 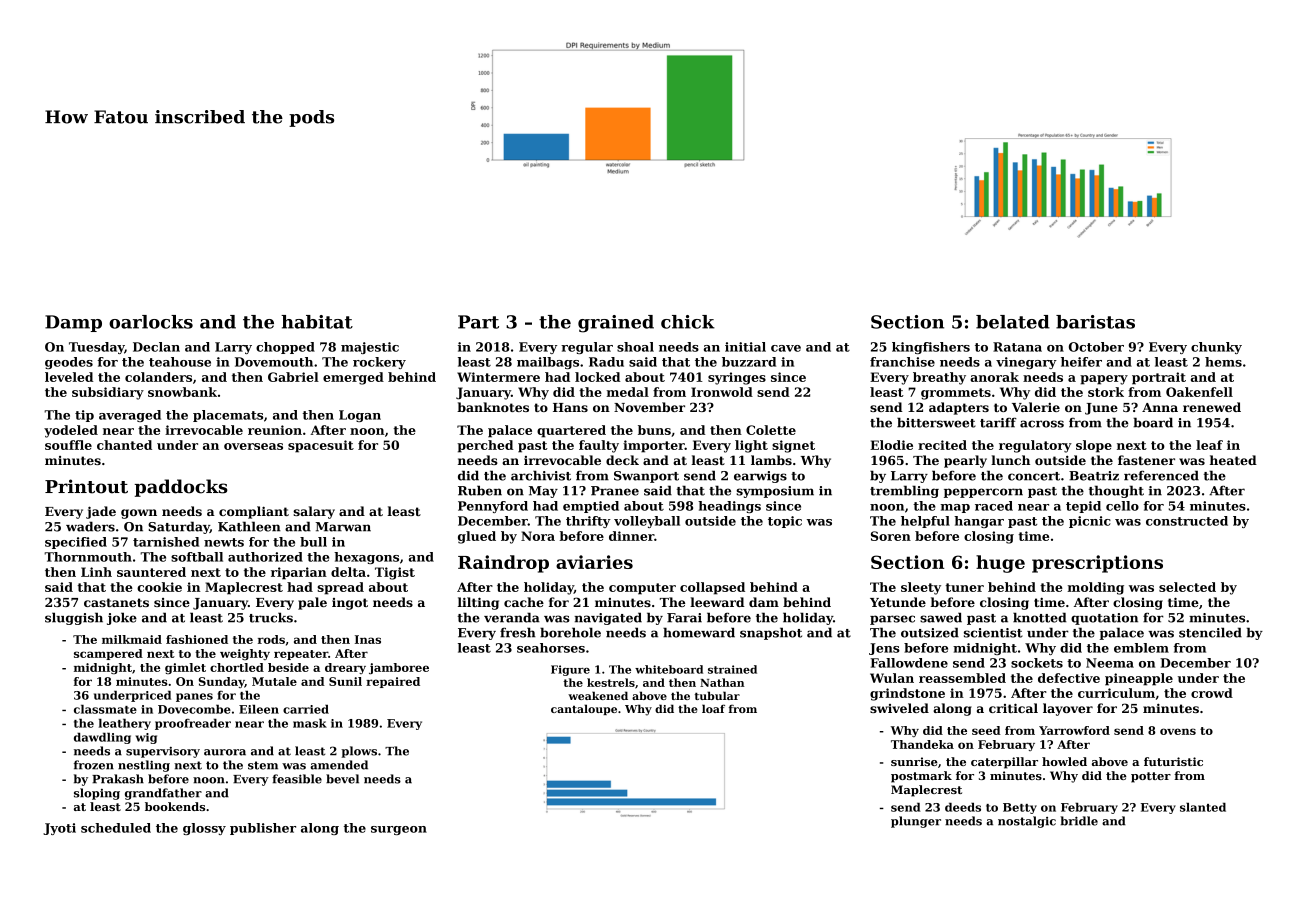 I want to click on chunky, so click(x=1216, y=348).
